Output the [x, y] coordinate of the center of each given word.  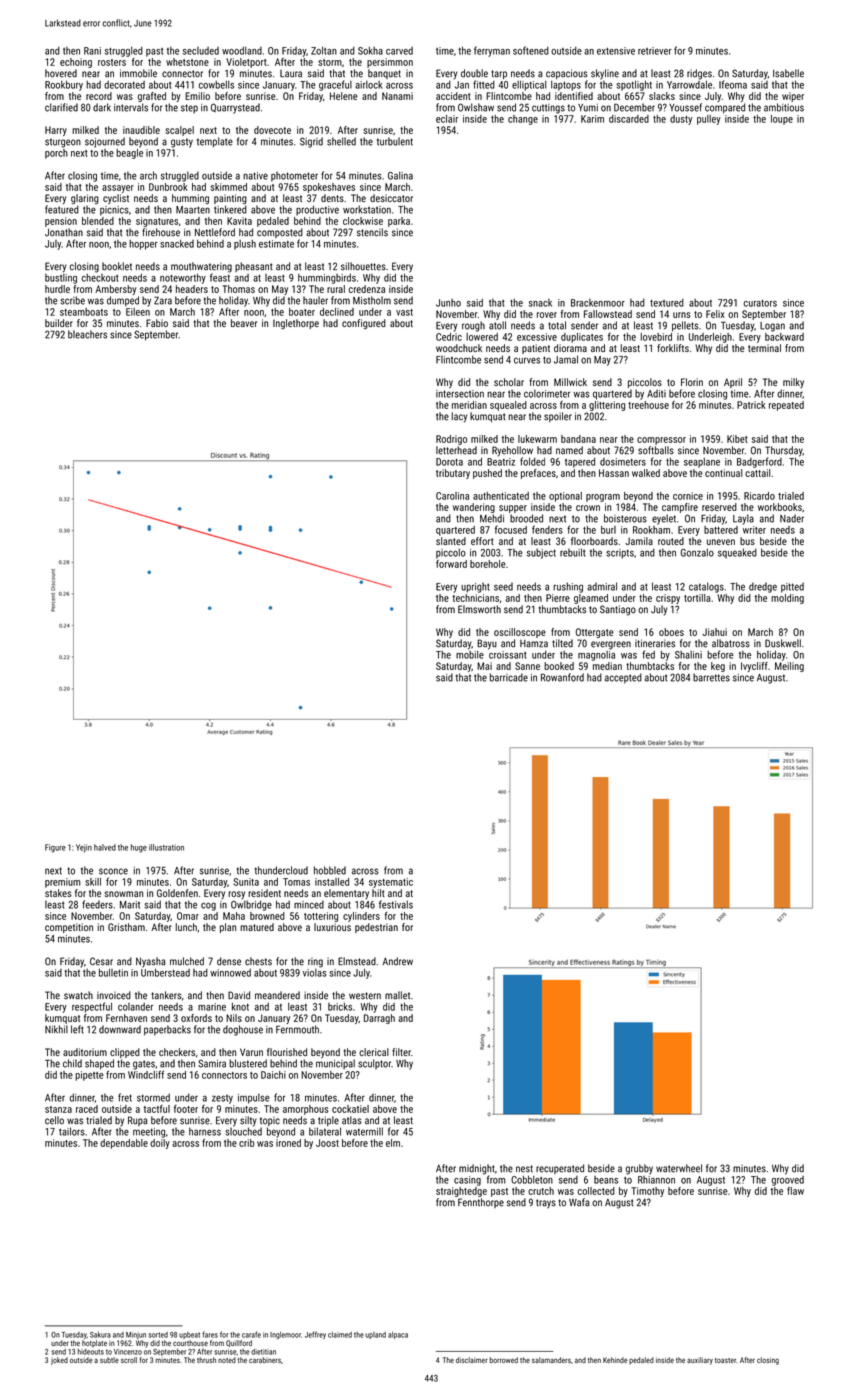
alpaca [398, 1335]
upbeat [189, 1335]
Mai [484, 666]
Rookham [651, 530]
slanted [451, 541]
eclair [447, 119]
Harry [56, 131]
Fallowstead [608, 314]
